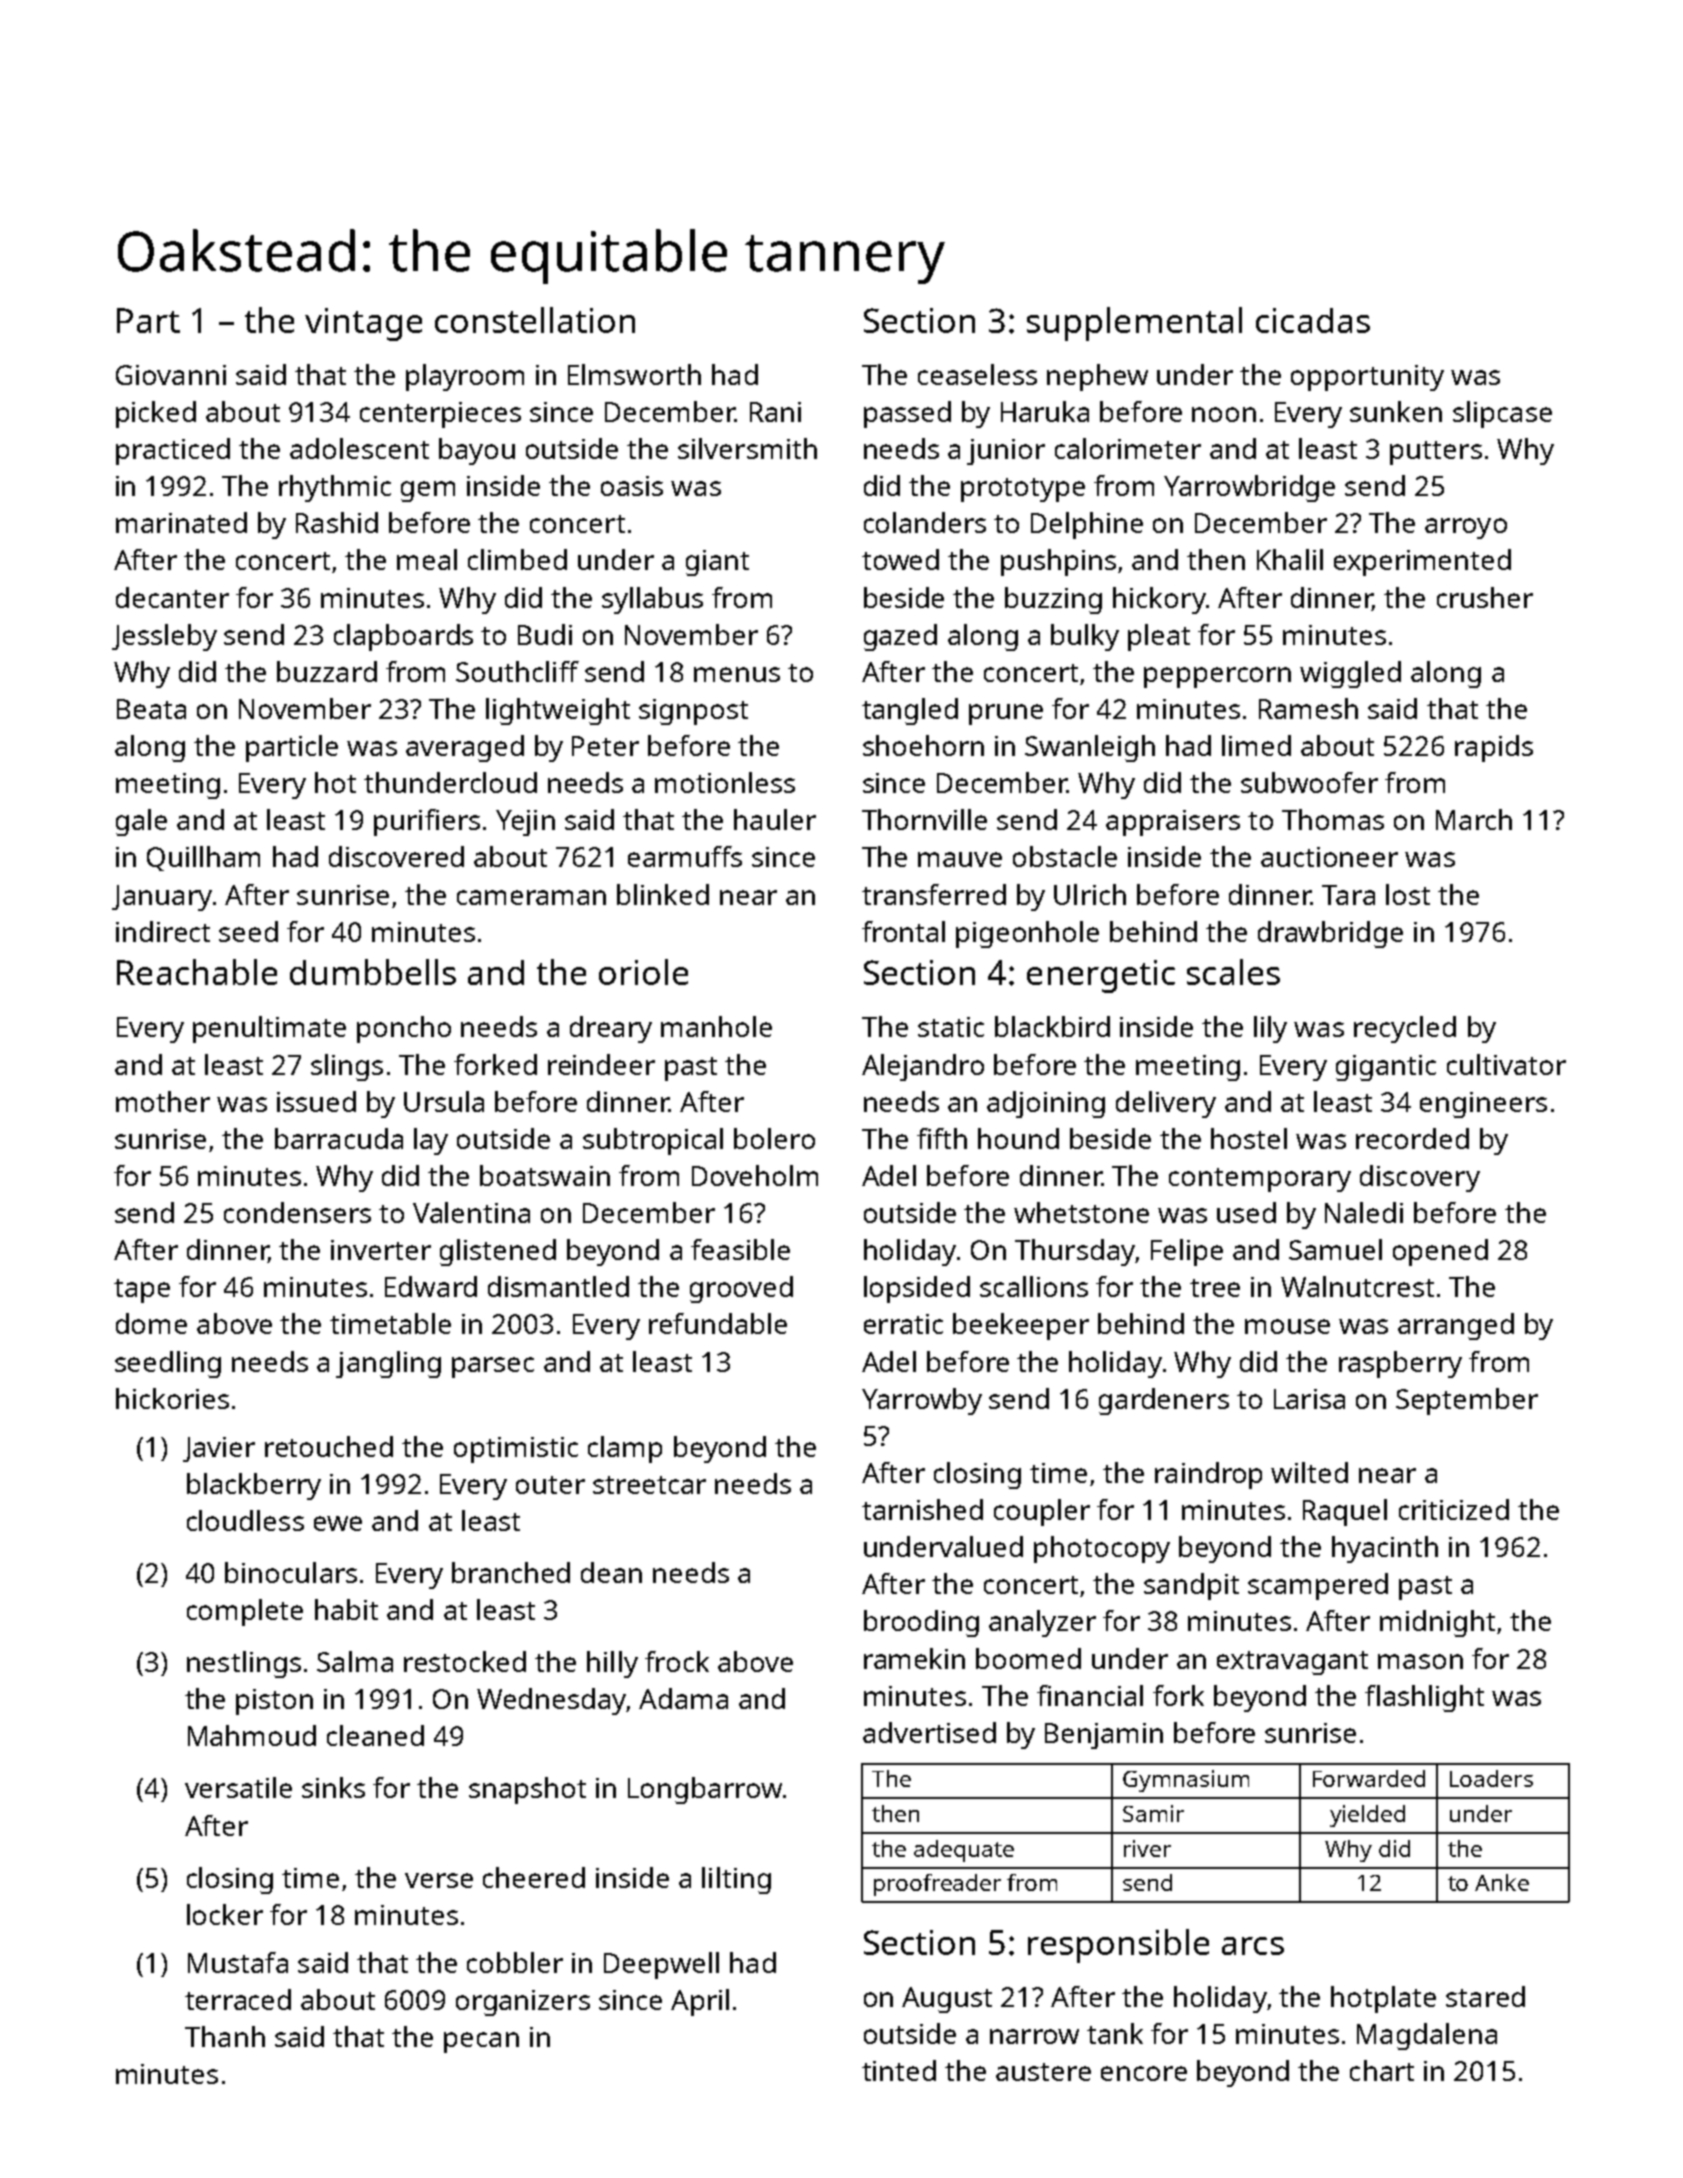 The image size is (1683, 2178). I want to click on erratic, so click(903, 1324).
